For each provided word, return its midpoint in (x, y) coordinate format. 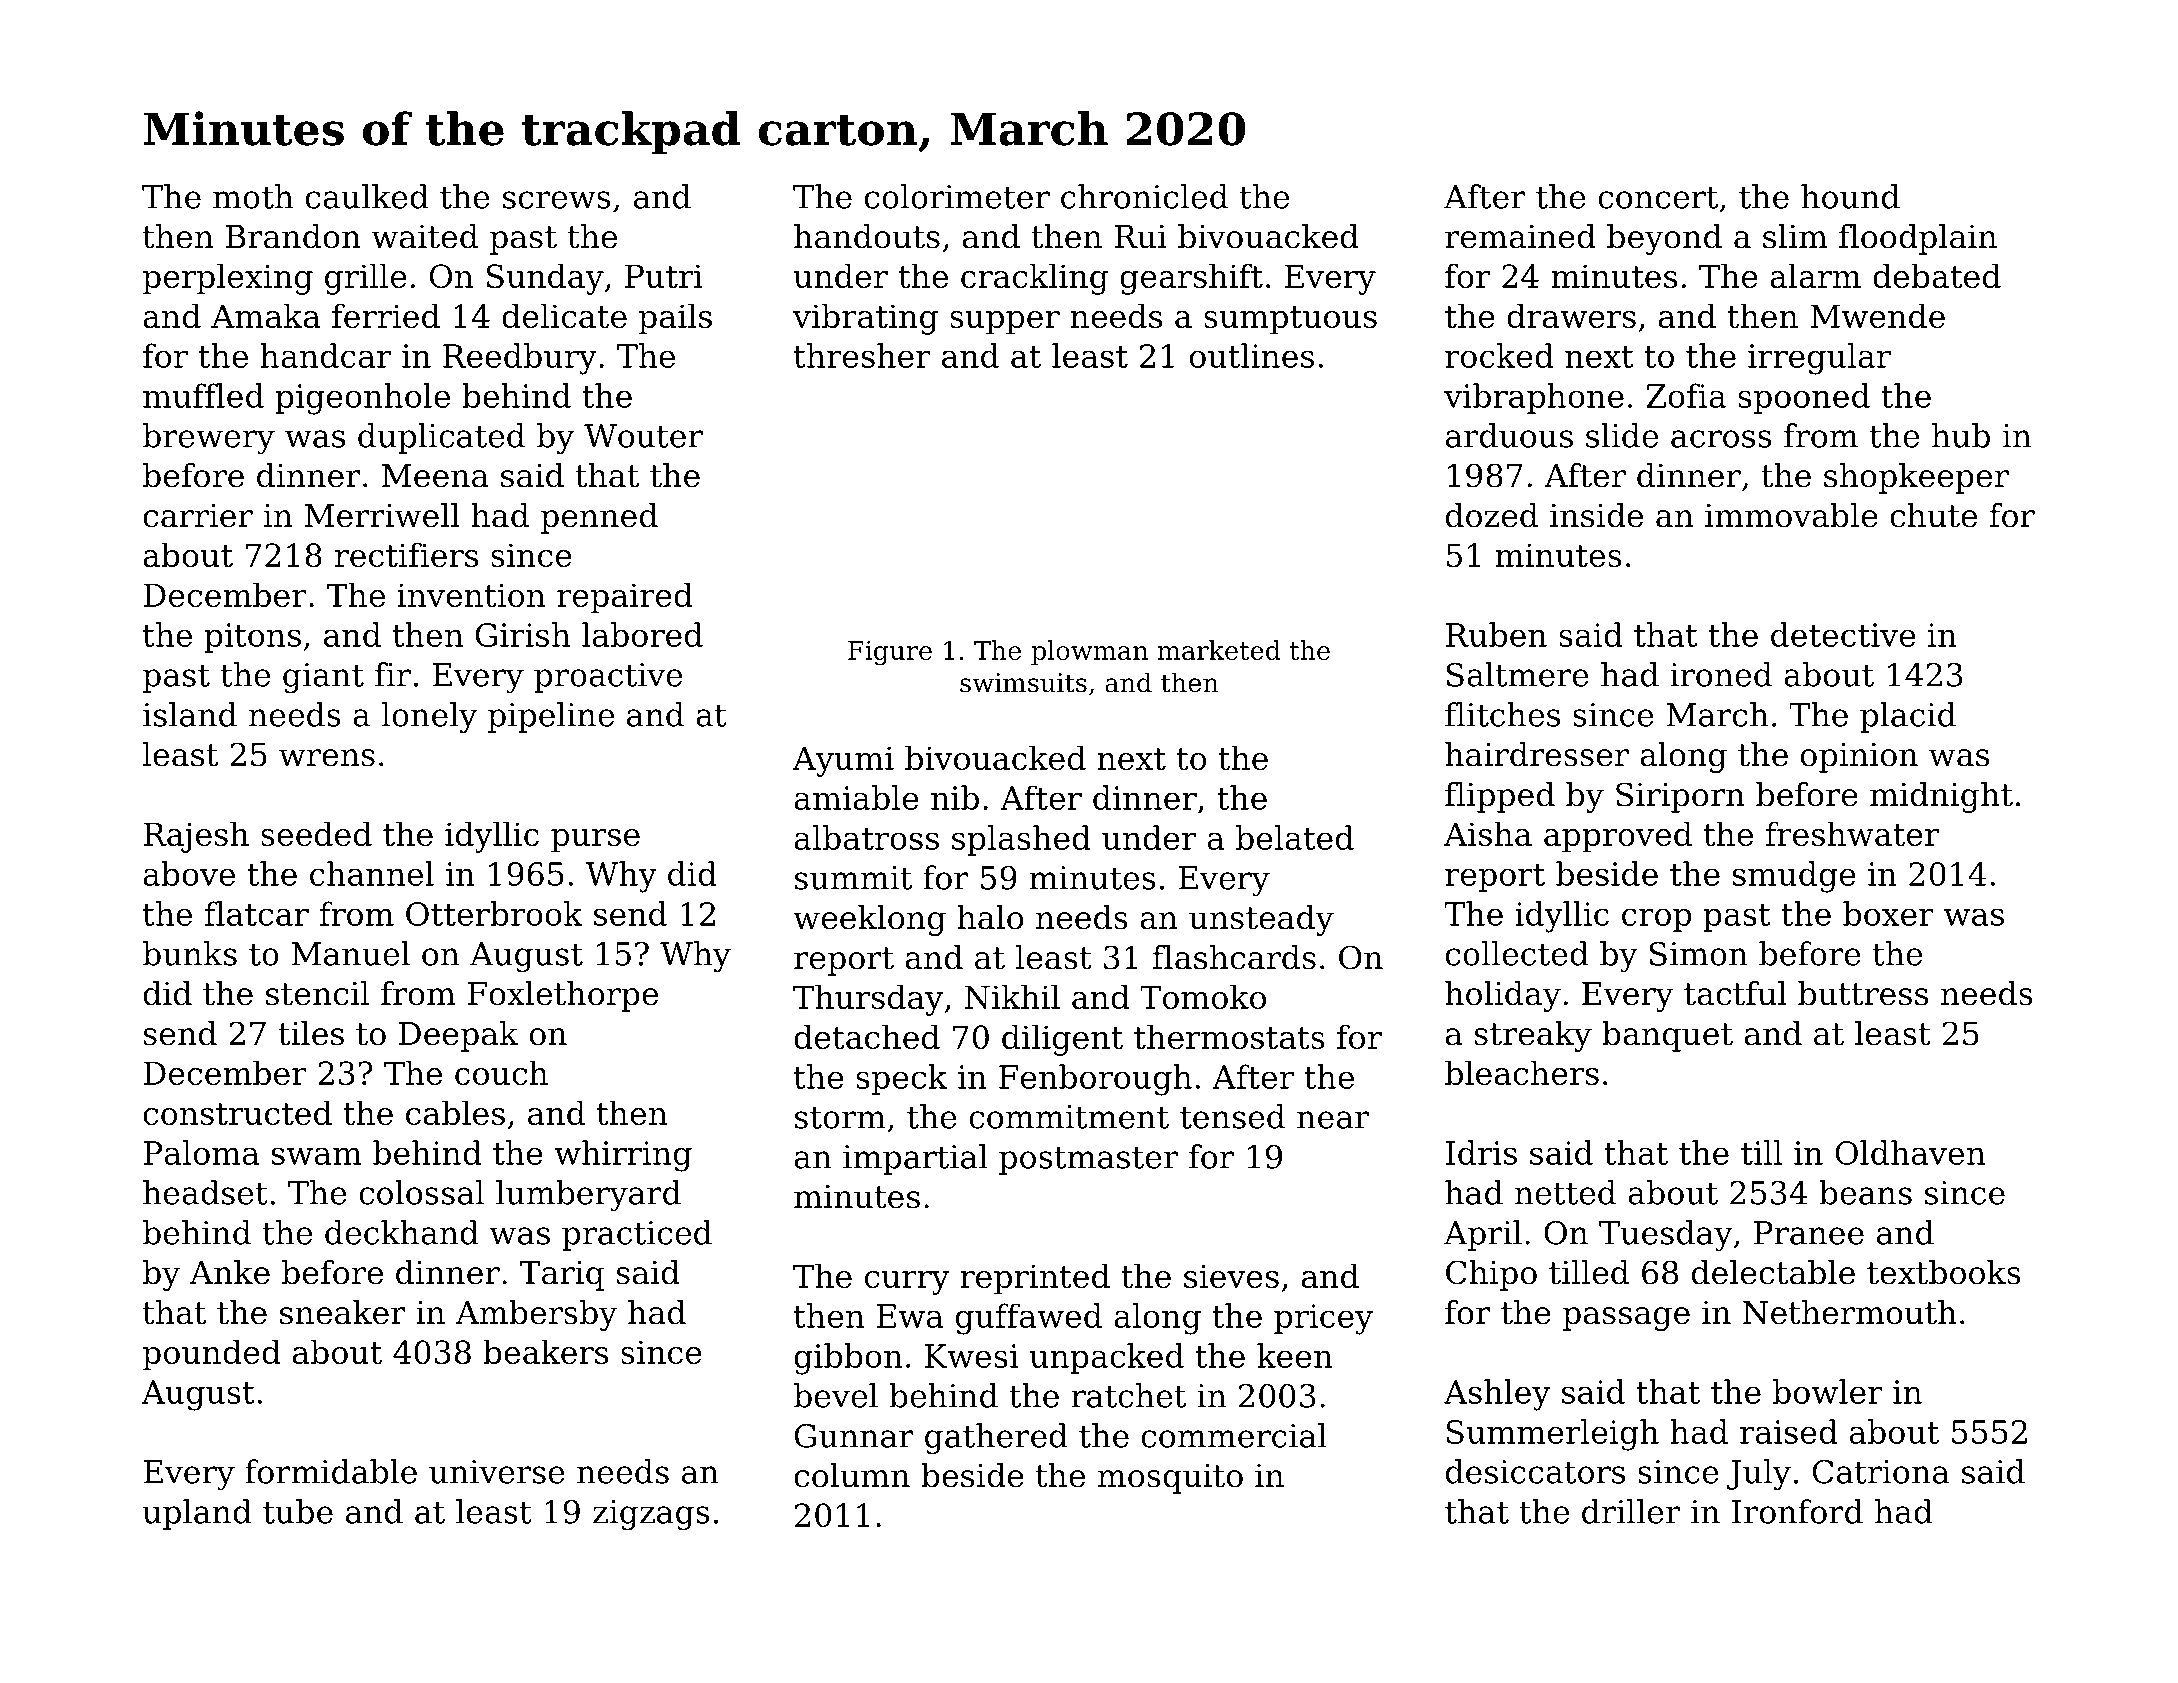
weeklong (869, 920)
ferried (386, 315)
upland (197, 1514)
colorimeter (957, 196)
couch (501, 1072)
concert (1658, 197)
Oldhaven (1910, 1152)
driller (1631, 1511)
